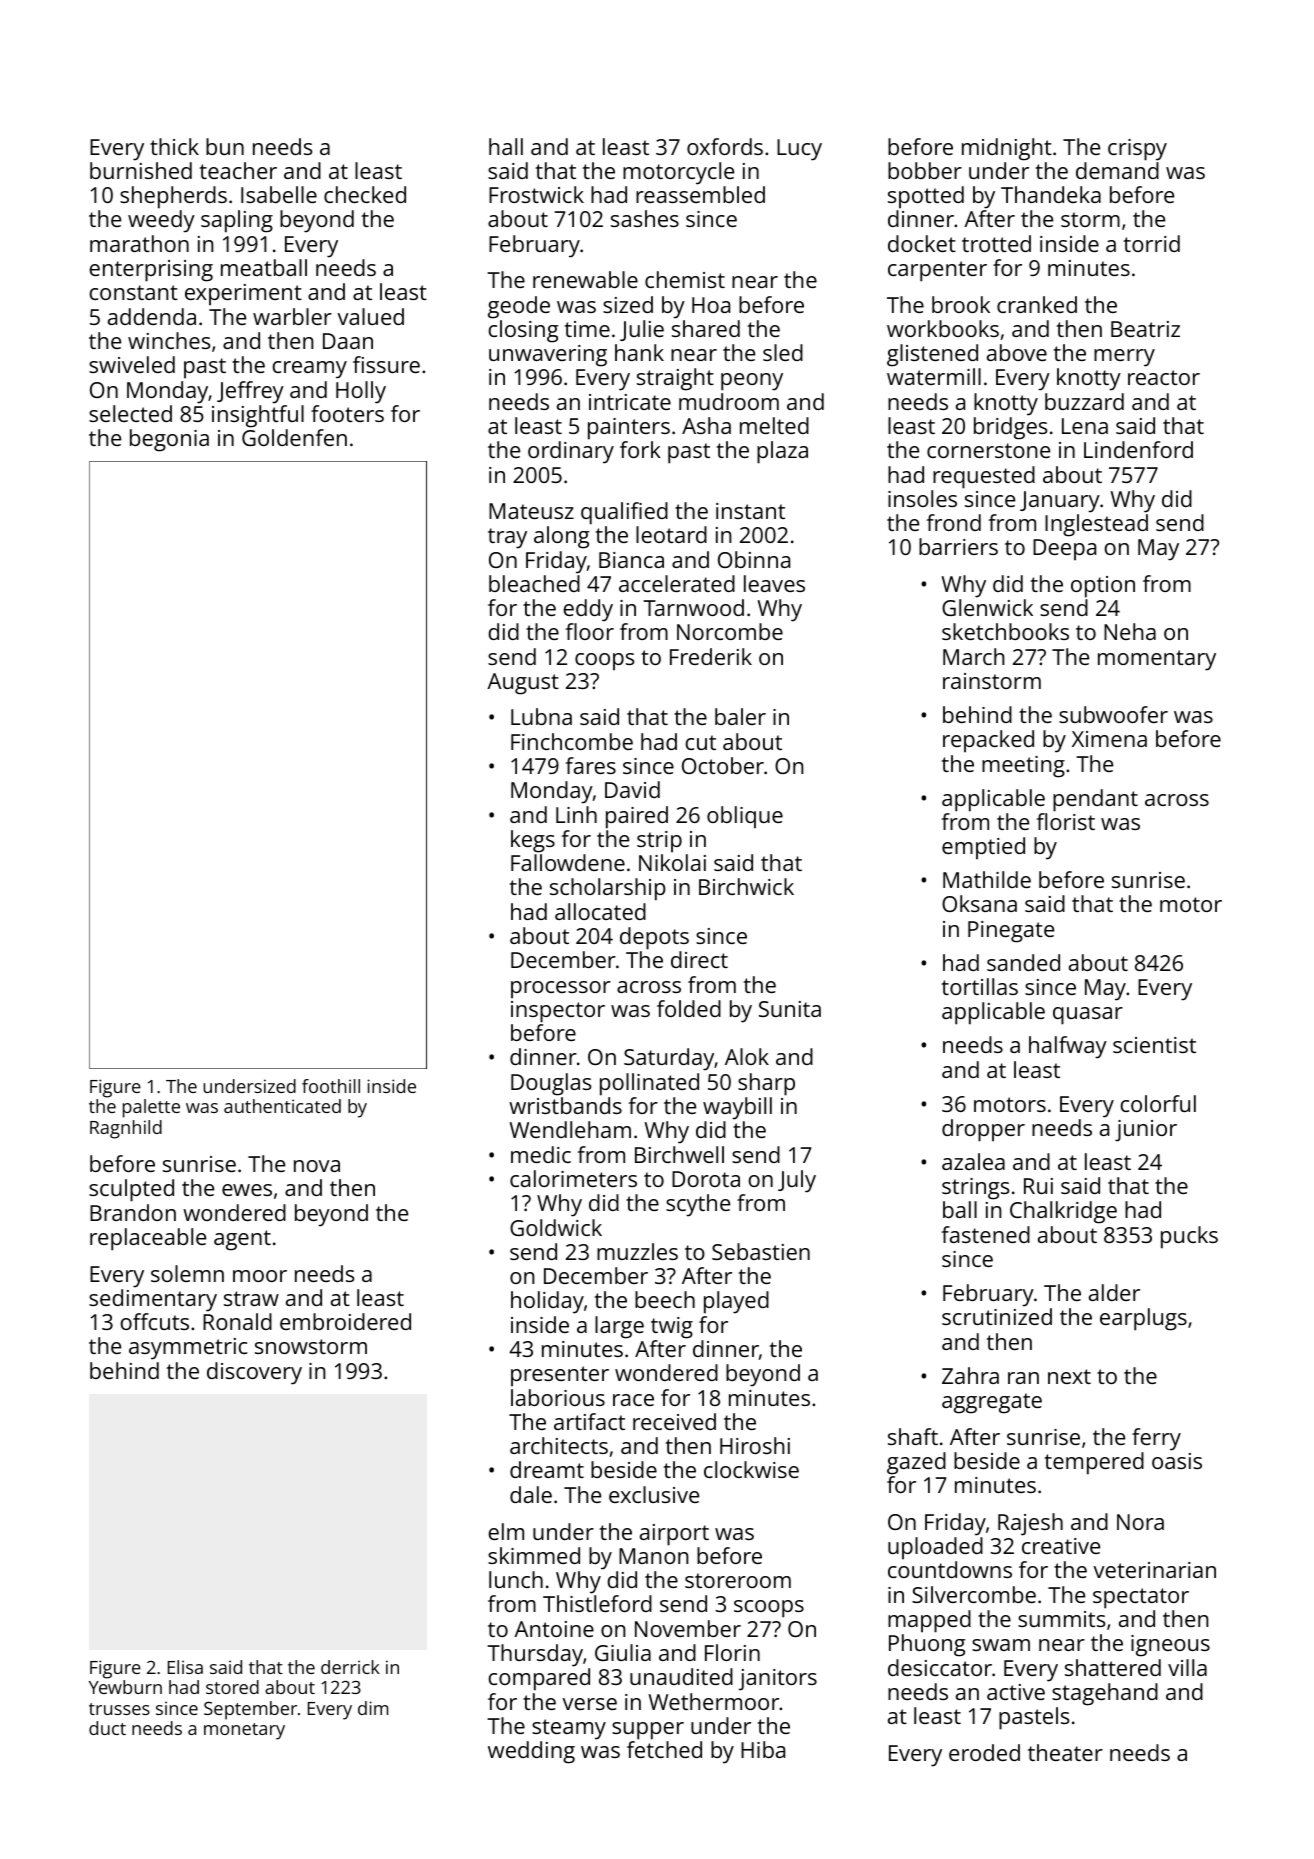 The image size is (1314, 1859). What do you see at coordinates (365, 194) in the screenshot?
I see `checked` at bounding box center [365, 194].
